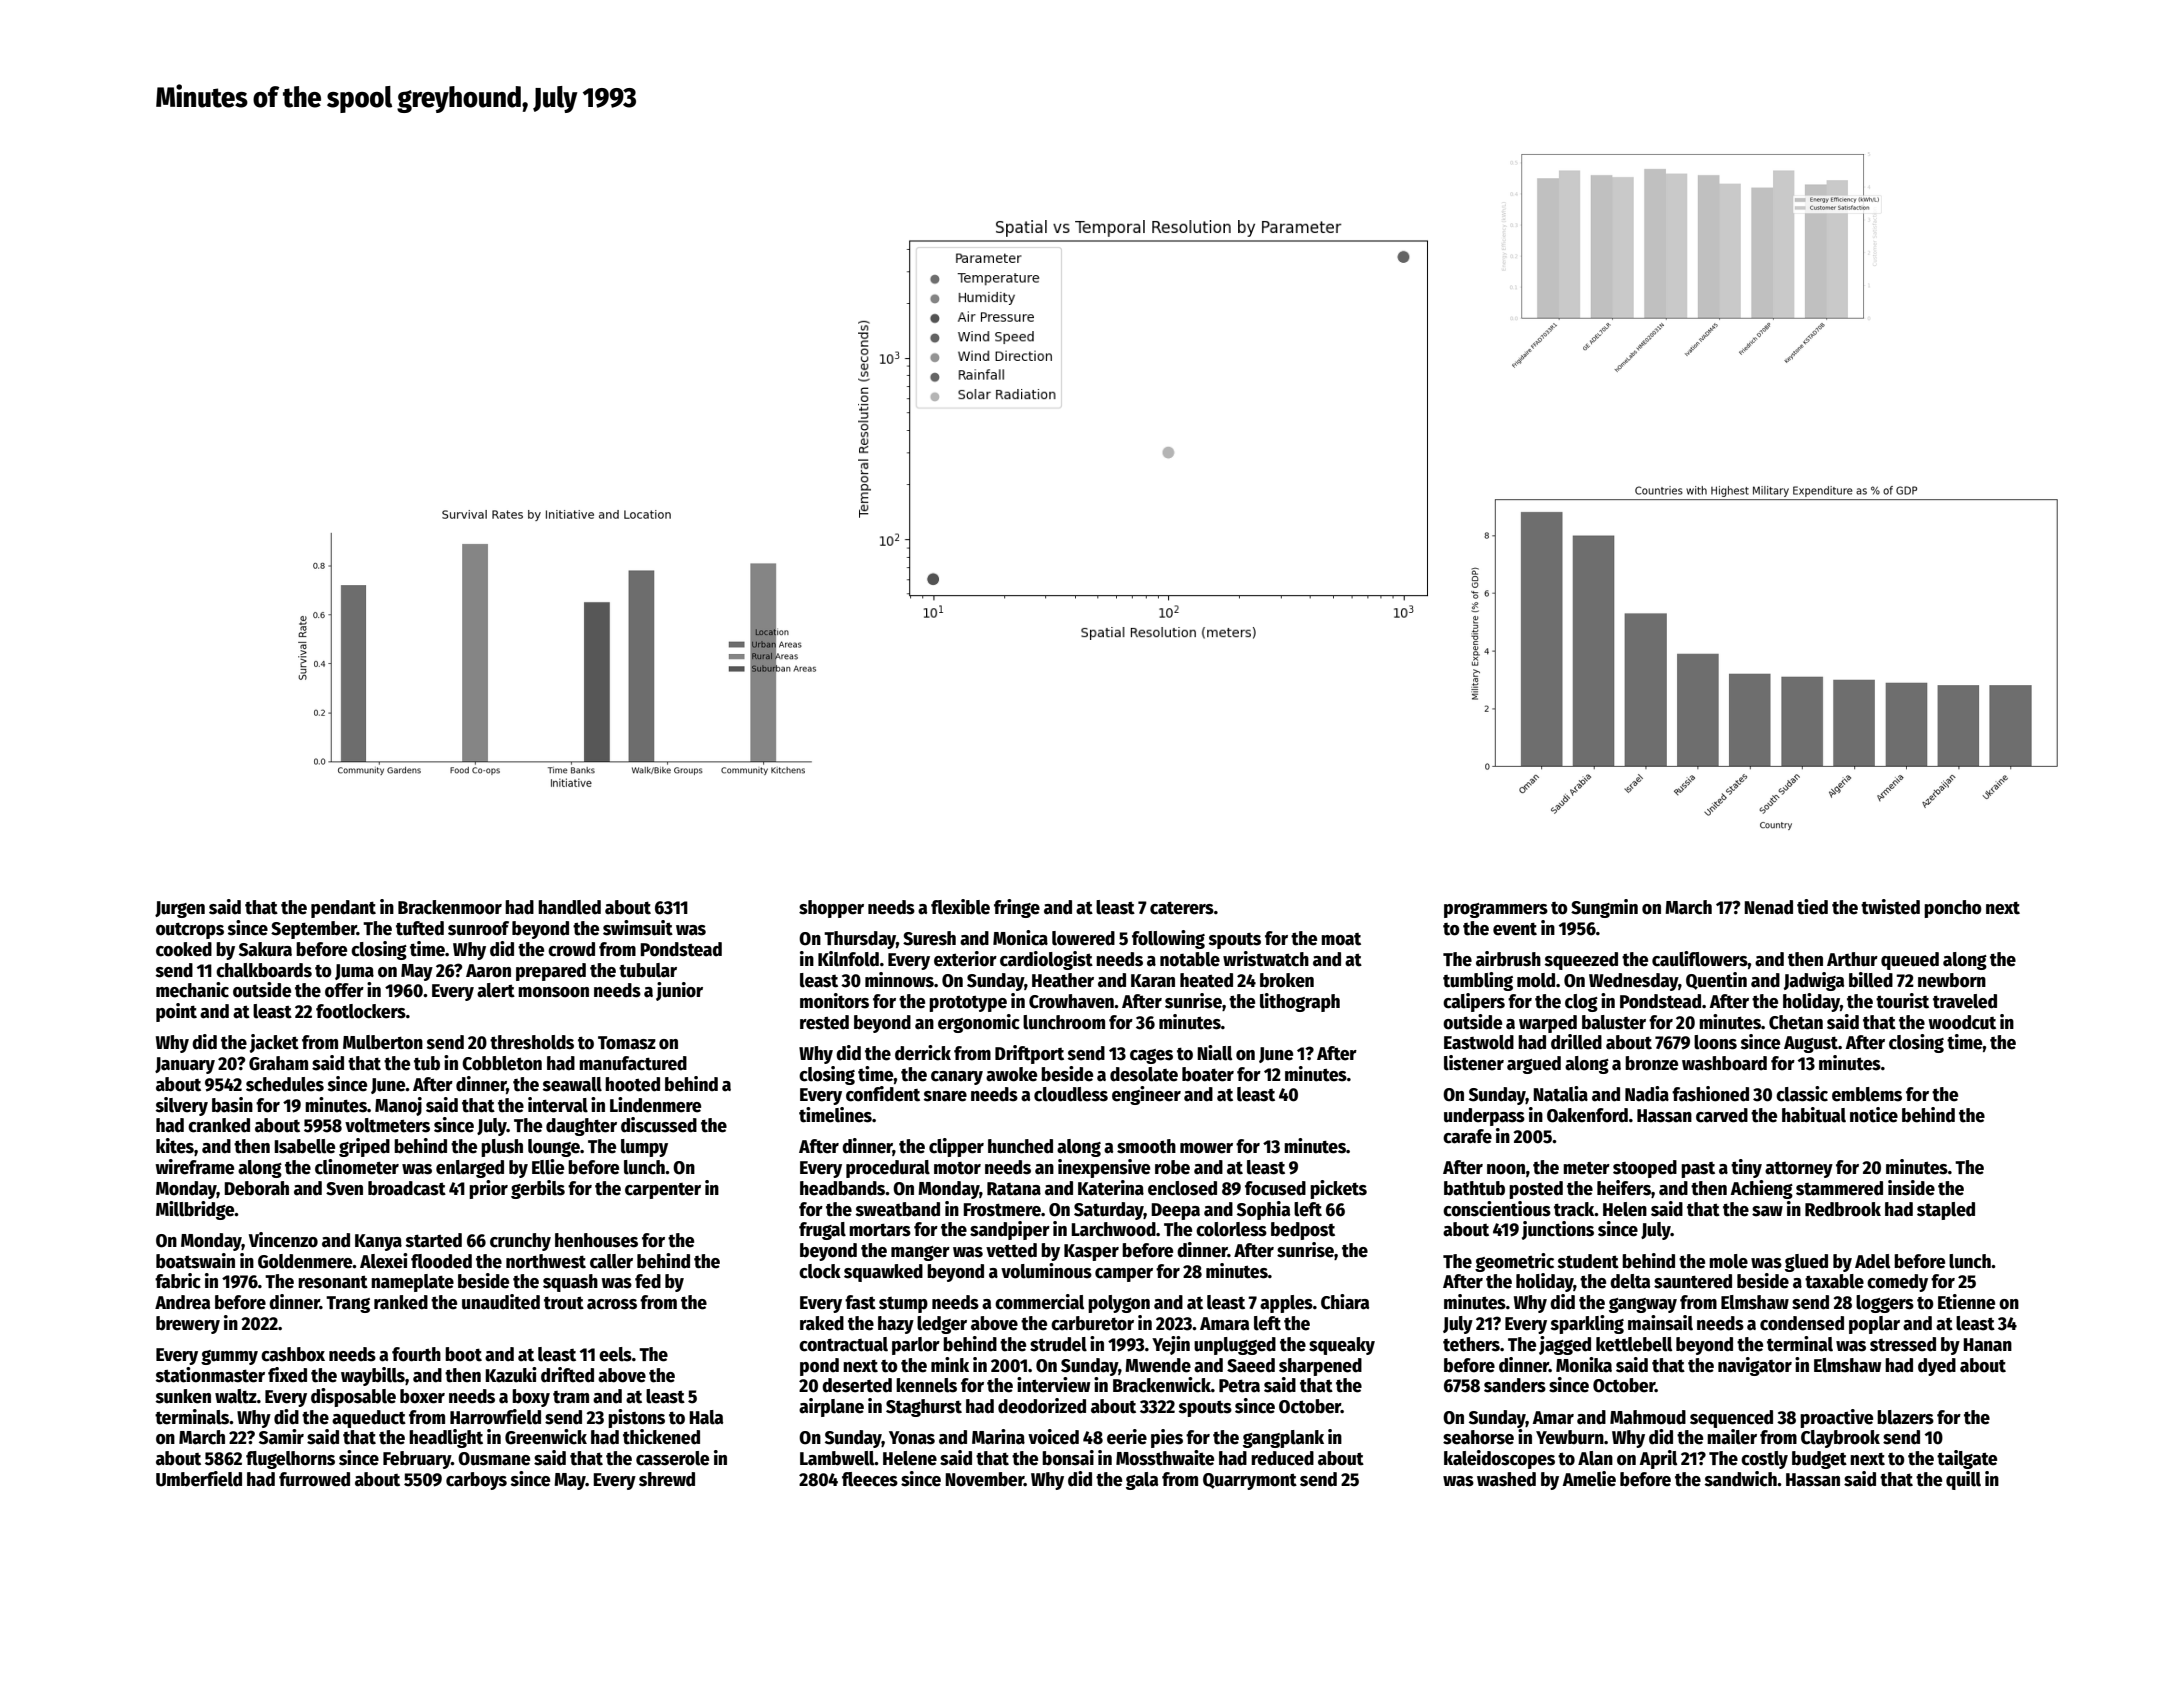 This document has height=1683, width=2178. What do you see at coordinates (633, 1063) in the document?
I see `manufactured` at bounding box center [633, 1063].
